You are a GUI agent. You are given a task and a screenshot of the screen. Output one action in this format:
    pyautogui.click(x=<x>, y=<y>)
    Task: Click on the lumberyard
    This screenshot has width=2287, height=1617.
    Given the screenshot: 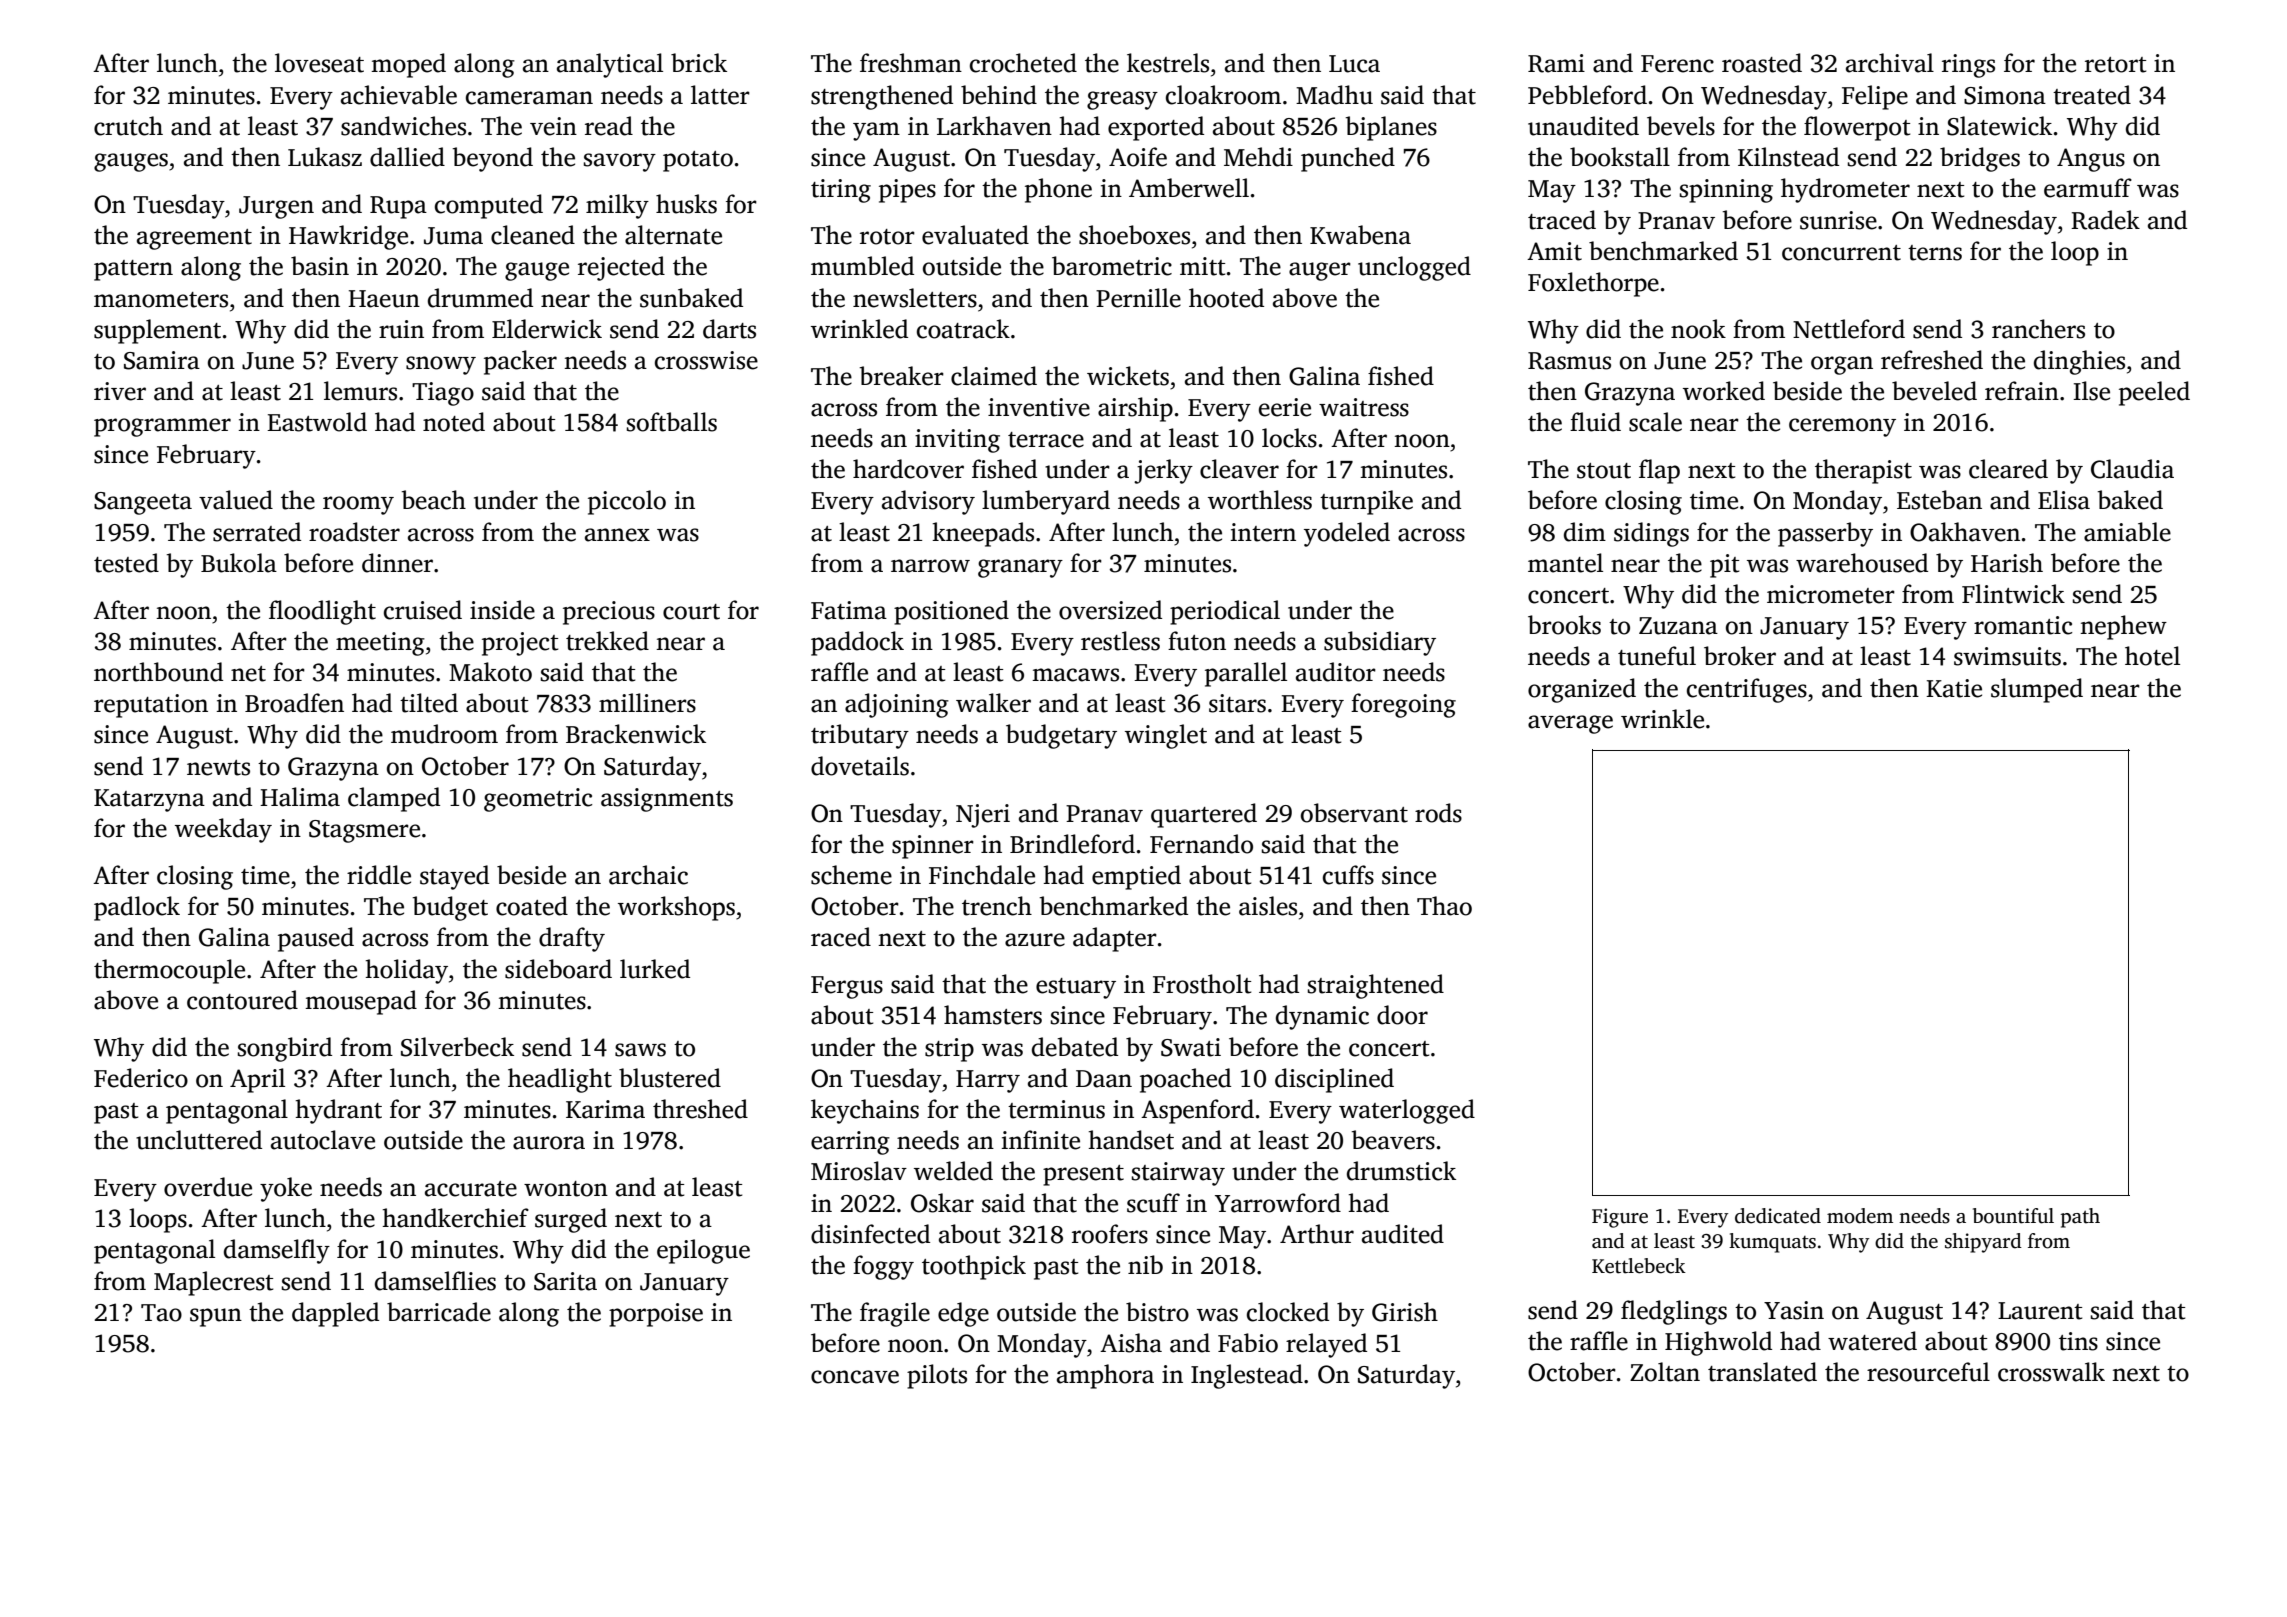 What is the action you would take?
    pyautogui.click(x=1046, y=502)
